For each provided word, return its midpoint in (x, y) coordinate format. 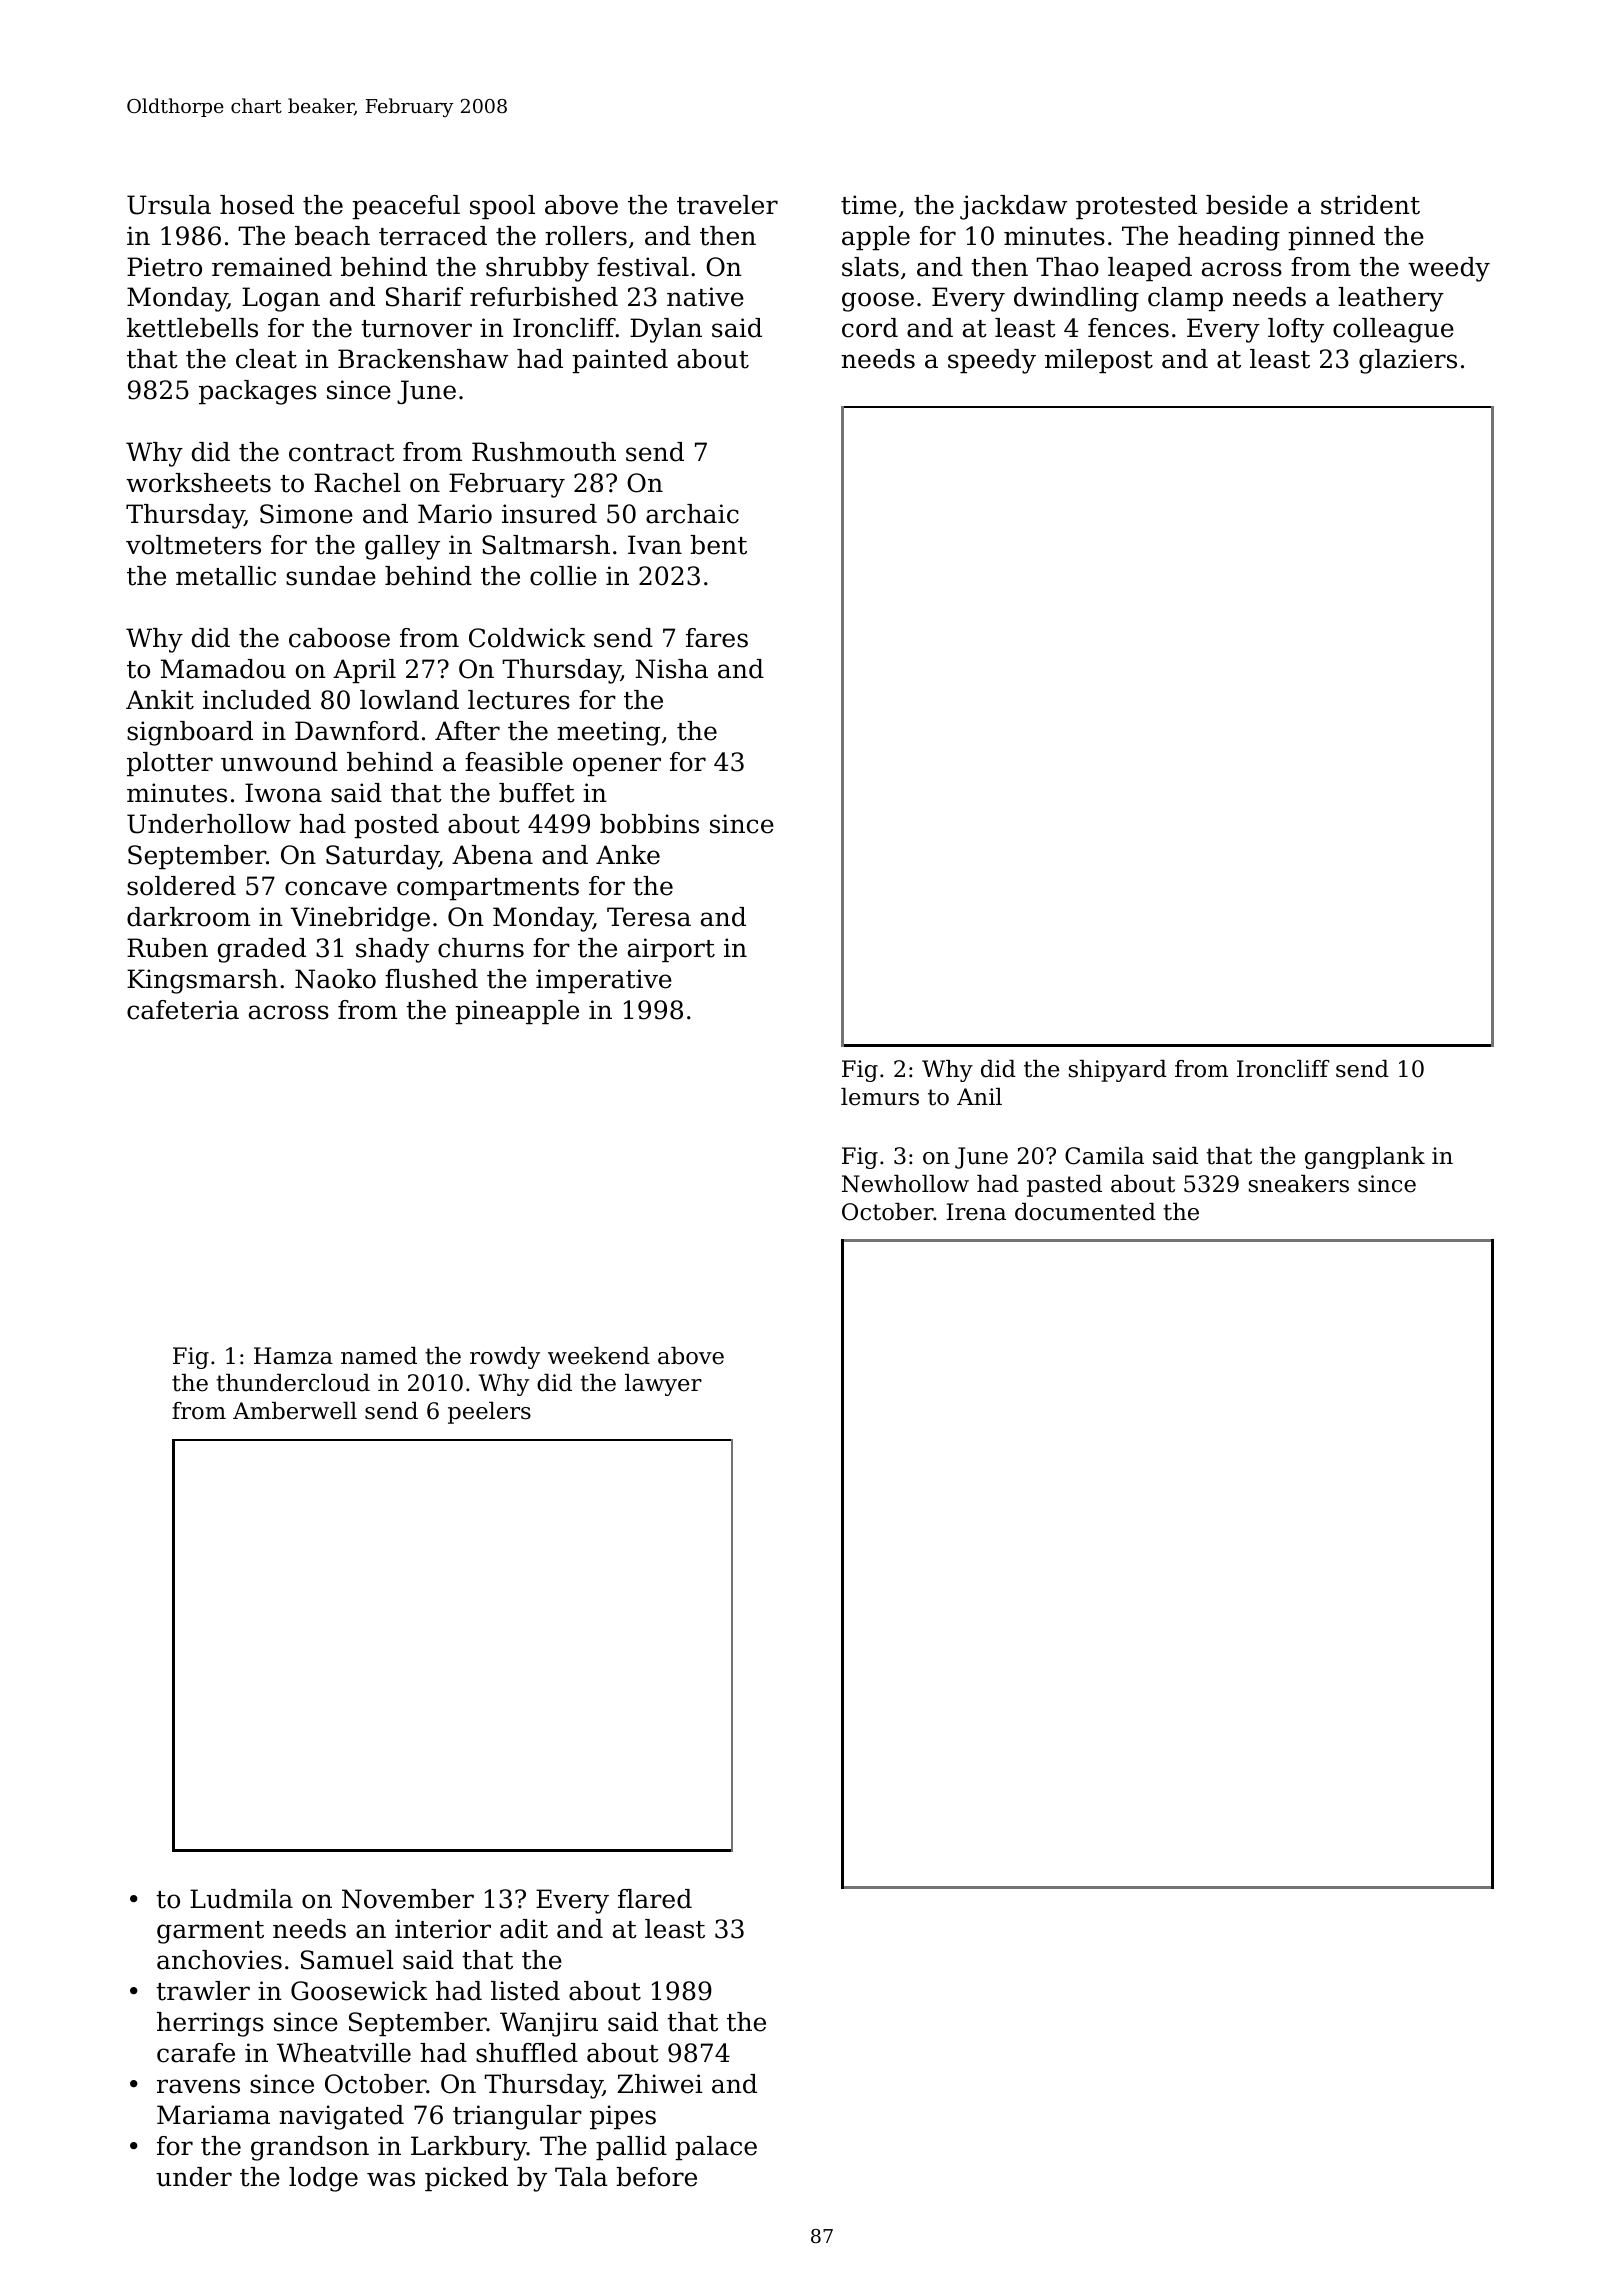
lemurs (880, 1097)
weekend (599, 1356)
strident (1370, 205)
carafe (196, 2053)
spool (502, 207)
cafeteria (183, 1010)
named (379, 1356)
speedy (992, 361)
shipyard (1118, 1071)
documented (1085, 1212)
